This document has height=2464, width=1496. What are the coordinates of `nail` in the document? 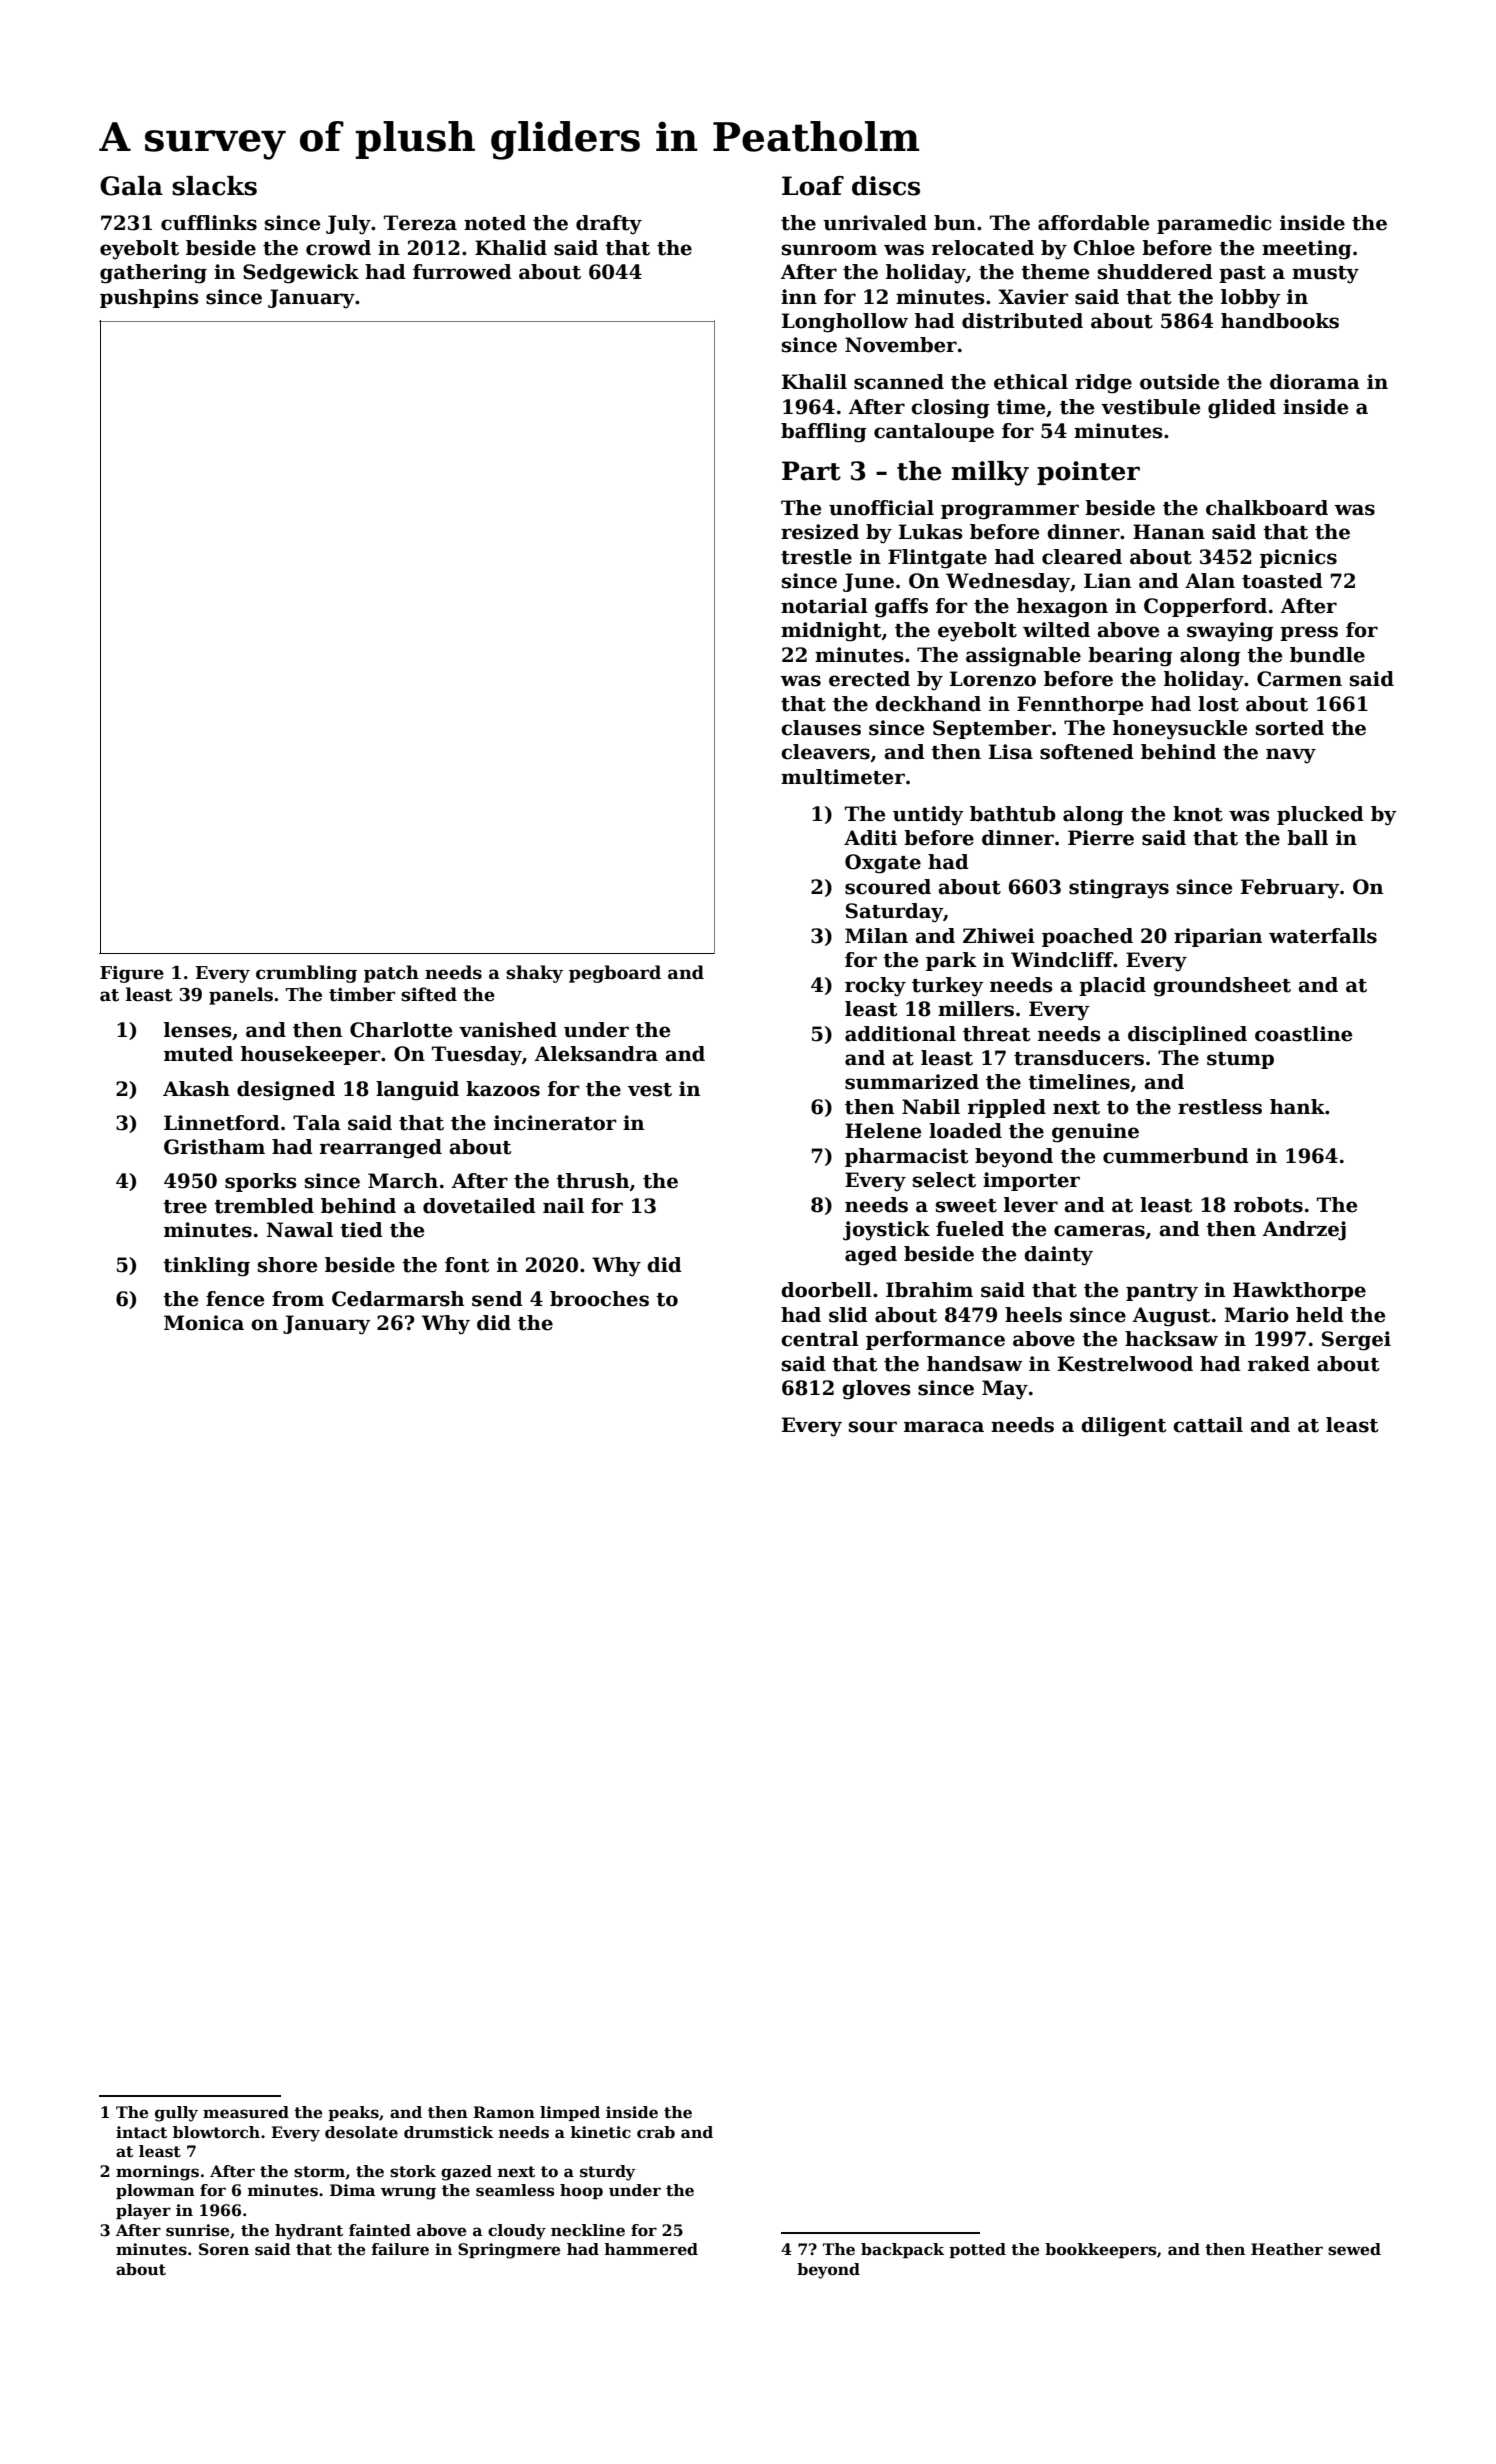 It's located at (563, 1206).
